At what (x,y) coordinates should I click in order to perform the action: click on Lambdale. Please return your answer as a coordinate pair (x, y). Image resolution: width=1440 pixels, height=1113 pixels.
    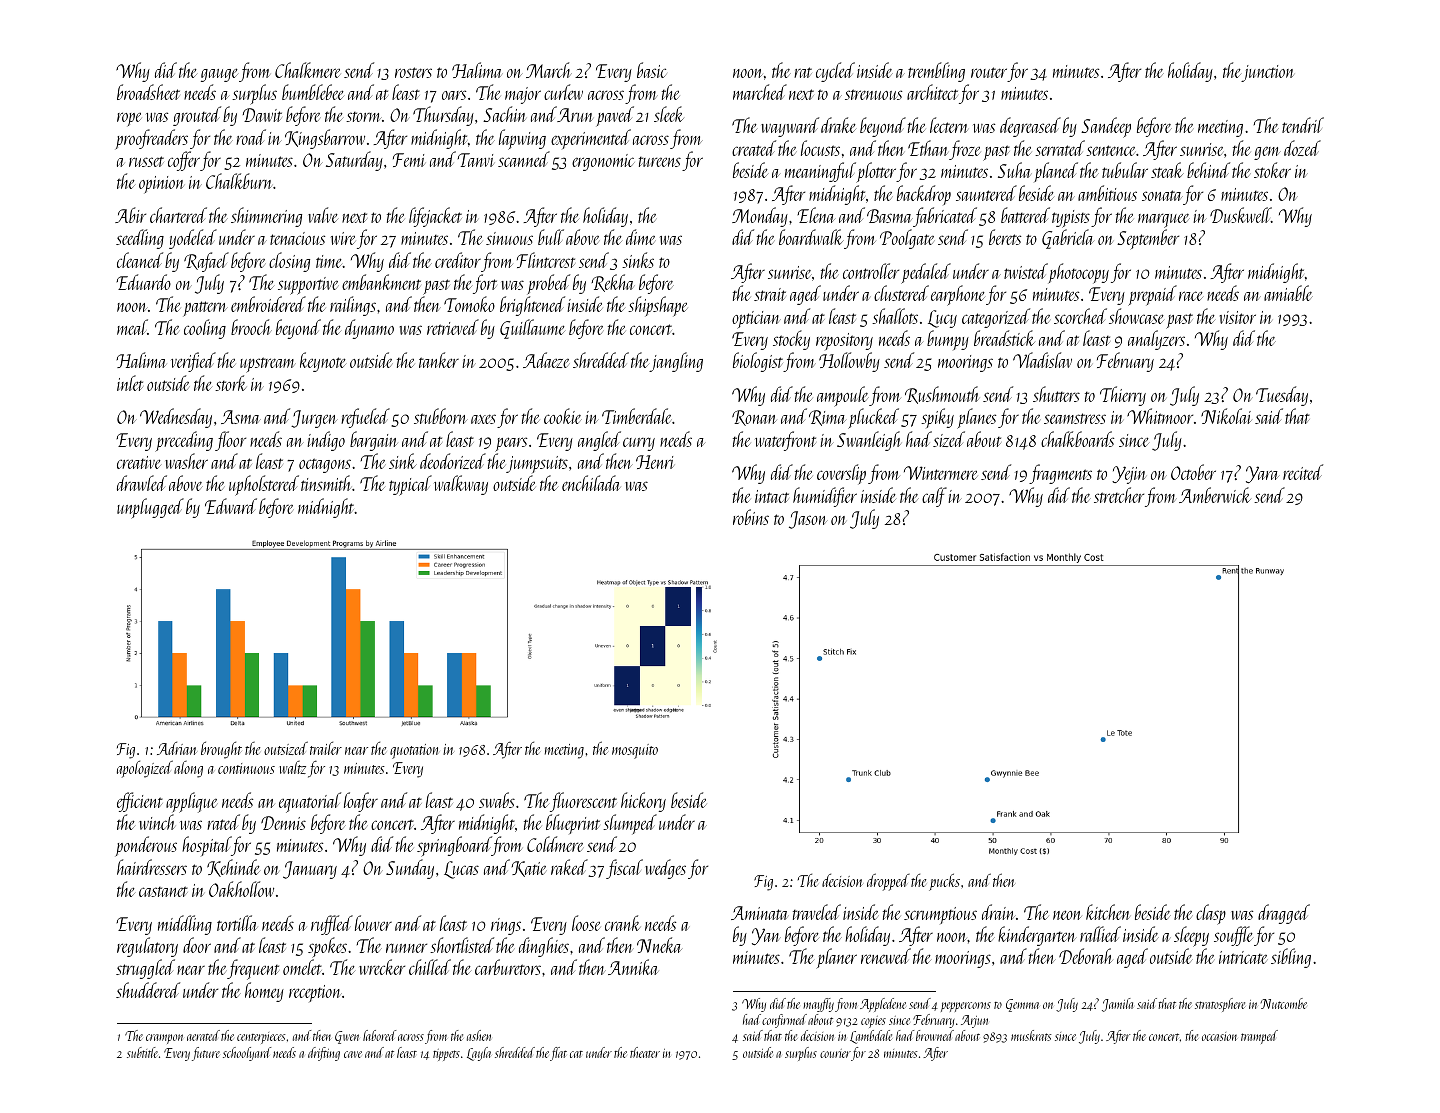
    Looking at the image, I should click on (871, 1037).
